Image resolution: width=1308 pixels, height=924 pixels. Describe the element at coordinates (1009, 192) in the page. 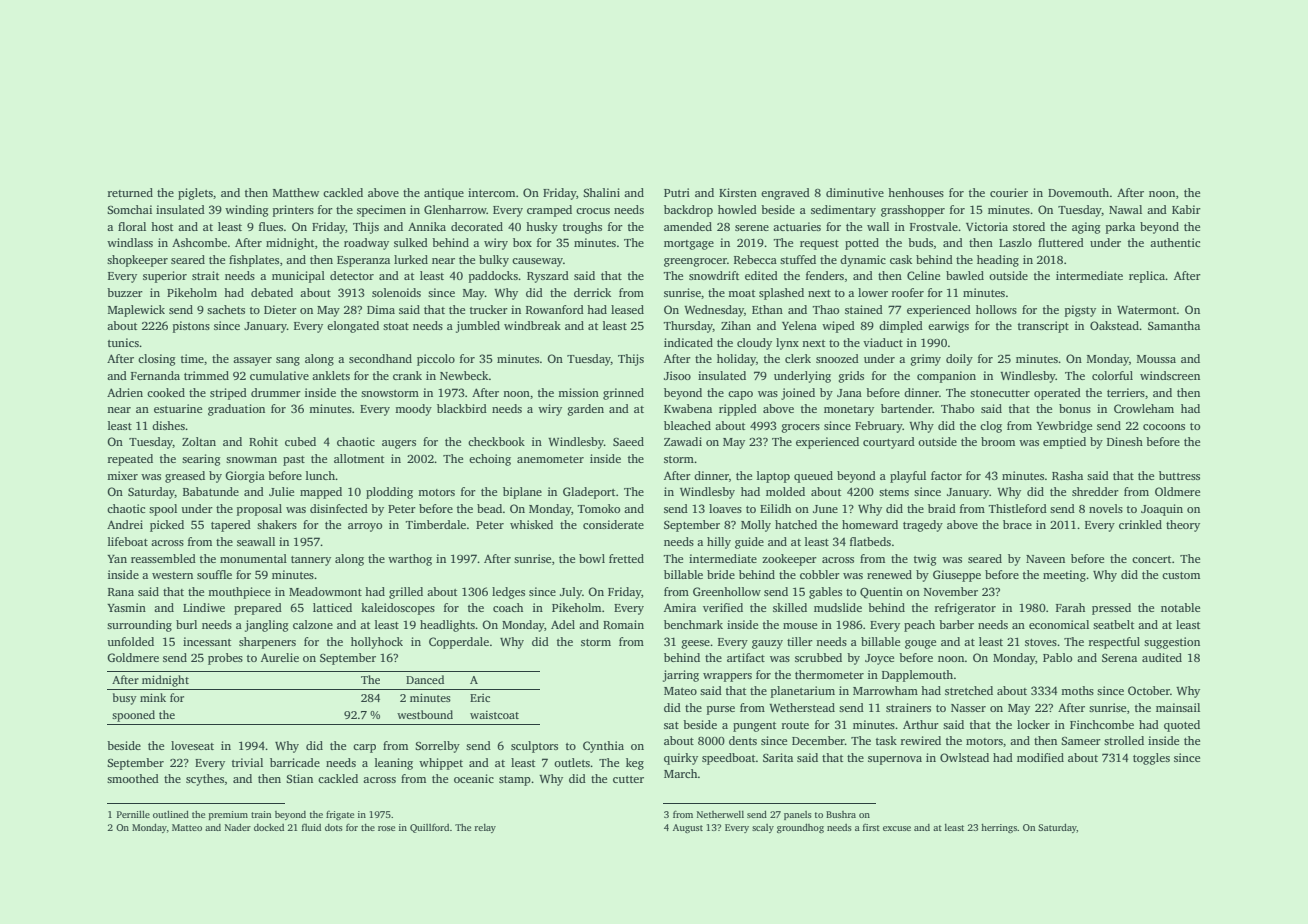

I see `courier` at that location.
